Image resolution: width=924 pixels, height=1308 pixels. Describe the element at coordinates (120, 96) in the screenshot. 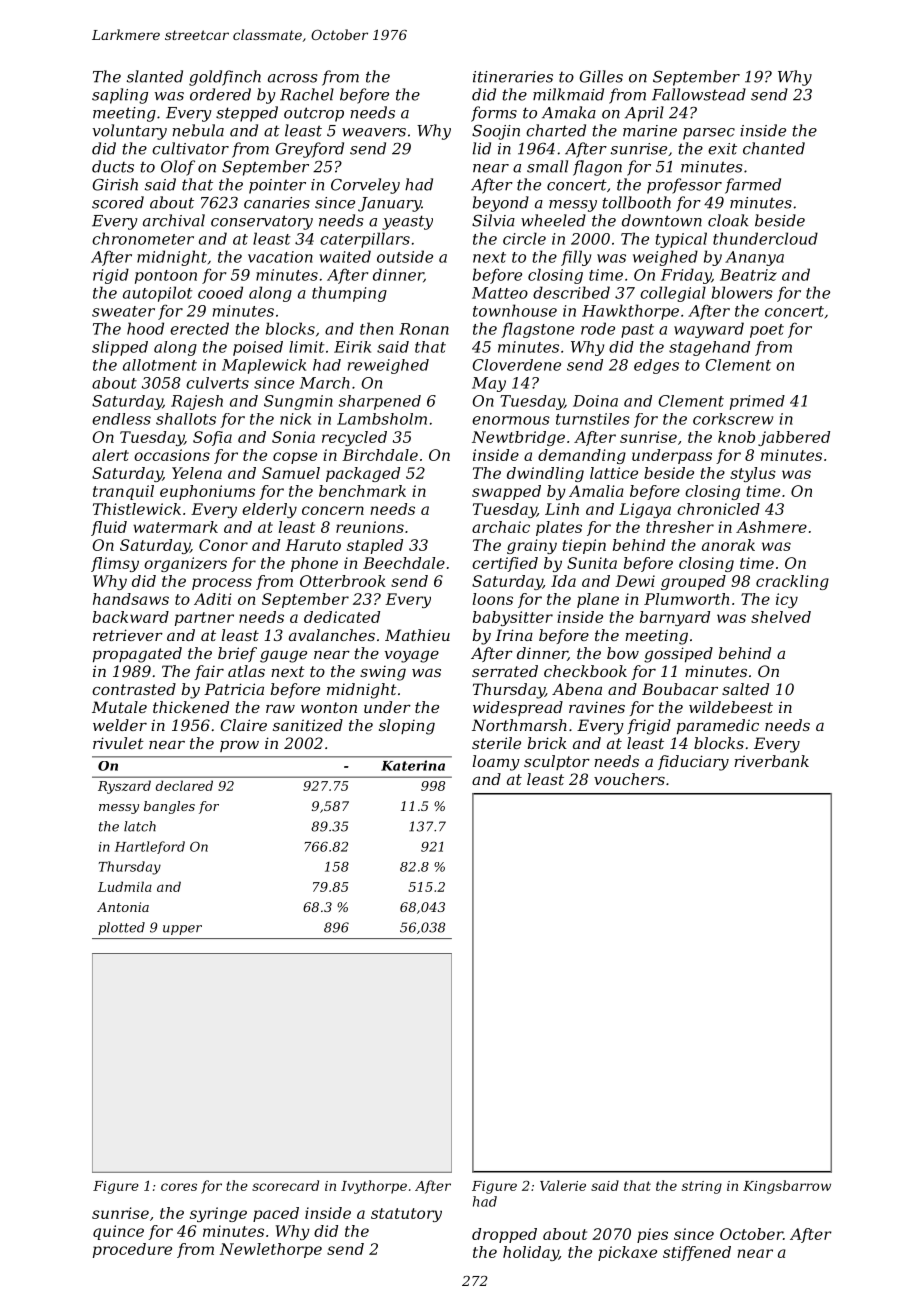

I see `sapling` at that location.
